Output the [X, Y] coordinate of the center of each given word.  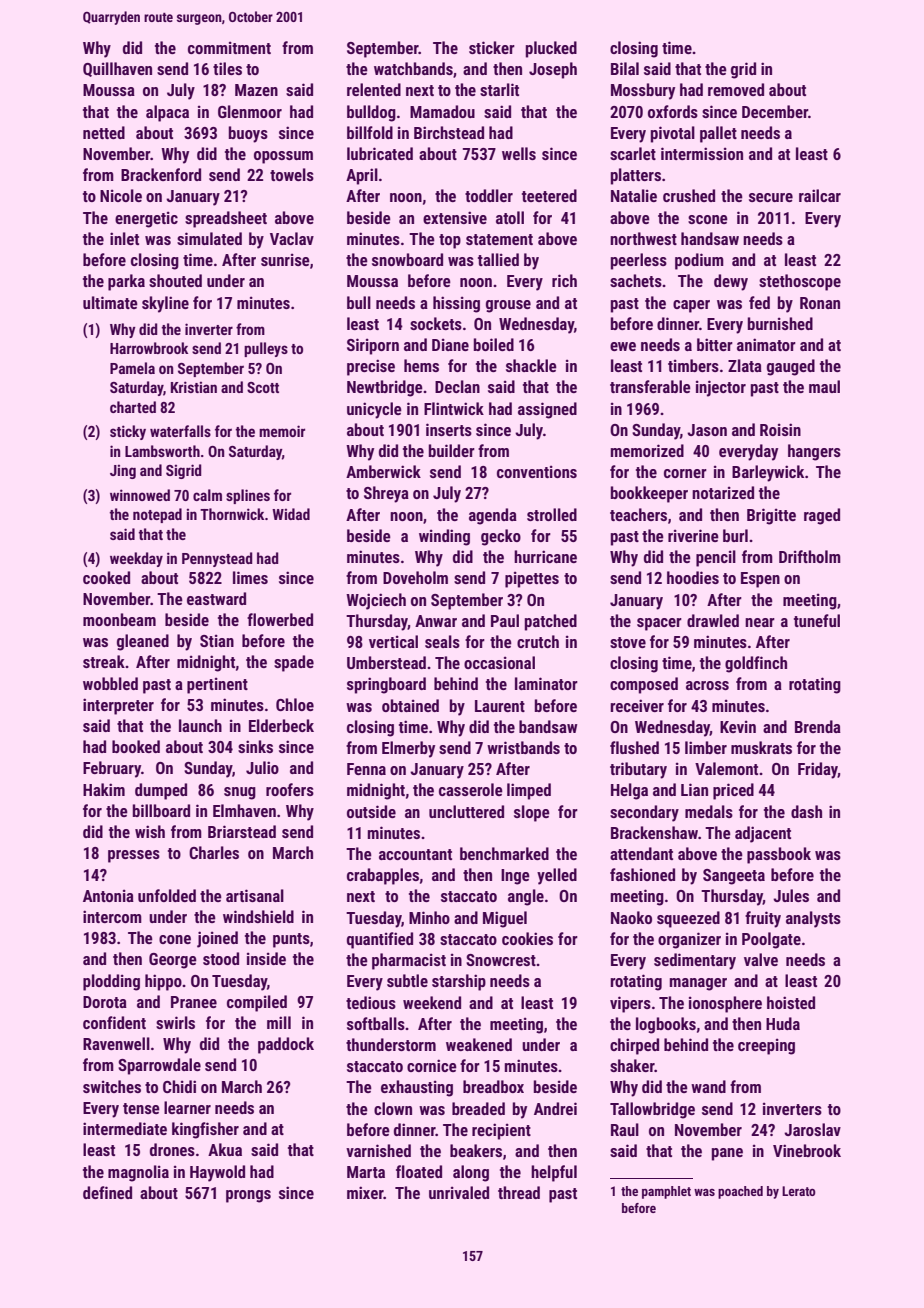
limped [529, 791]
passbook [779, 855]
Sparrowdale [159, 1066]
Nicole [121, 195]
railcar [820, 195]
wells [519, 153]
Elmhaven [244, 810]
